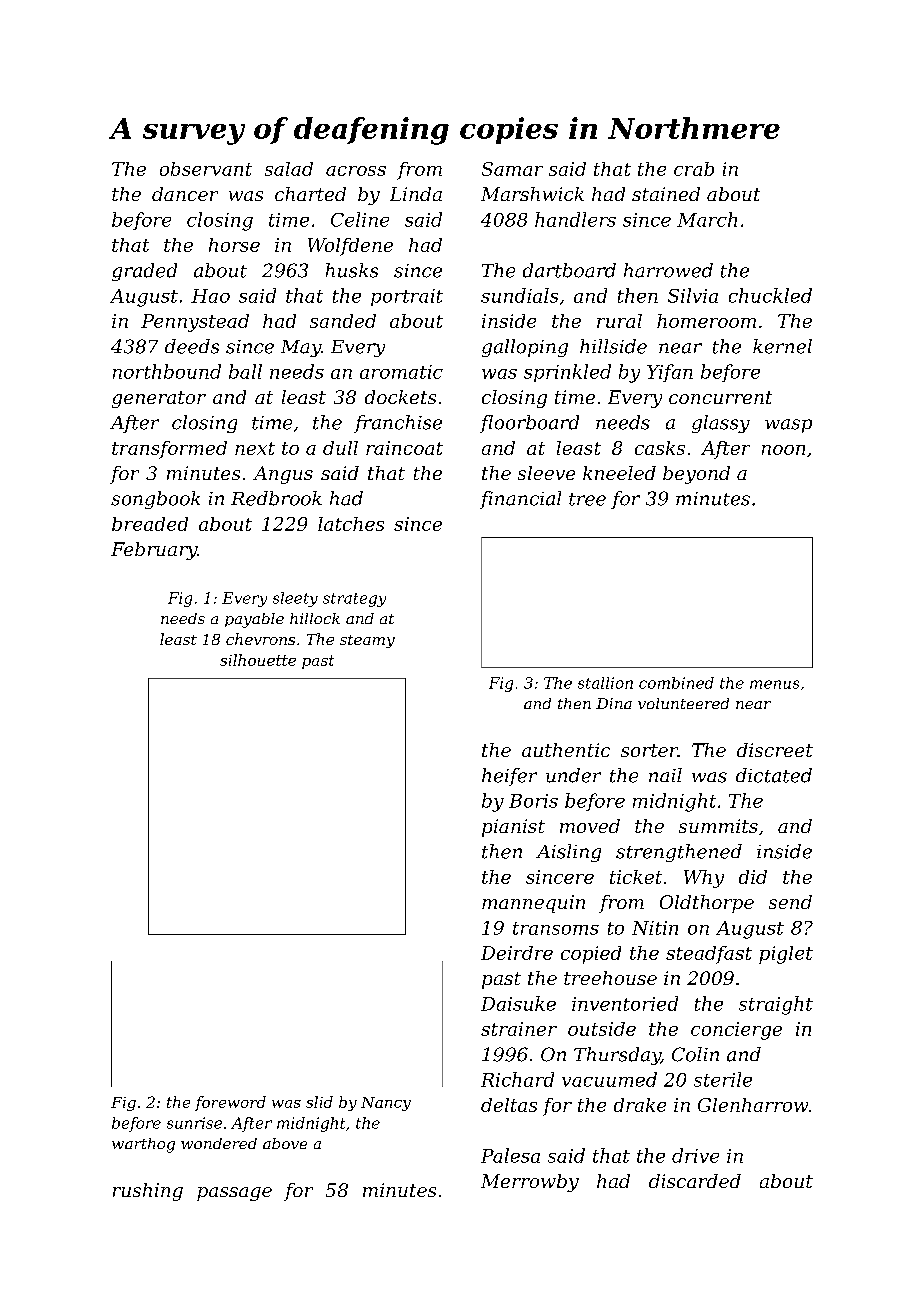 This page has height=1308, width=924. I want to click on concurrent, so click(720, 397).
